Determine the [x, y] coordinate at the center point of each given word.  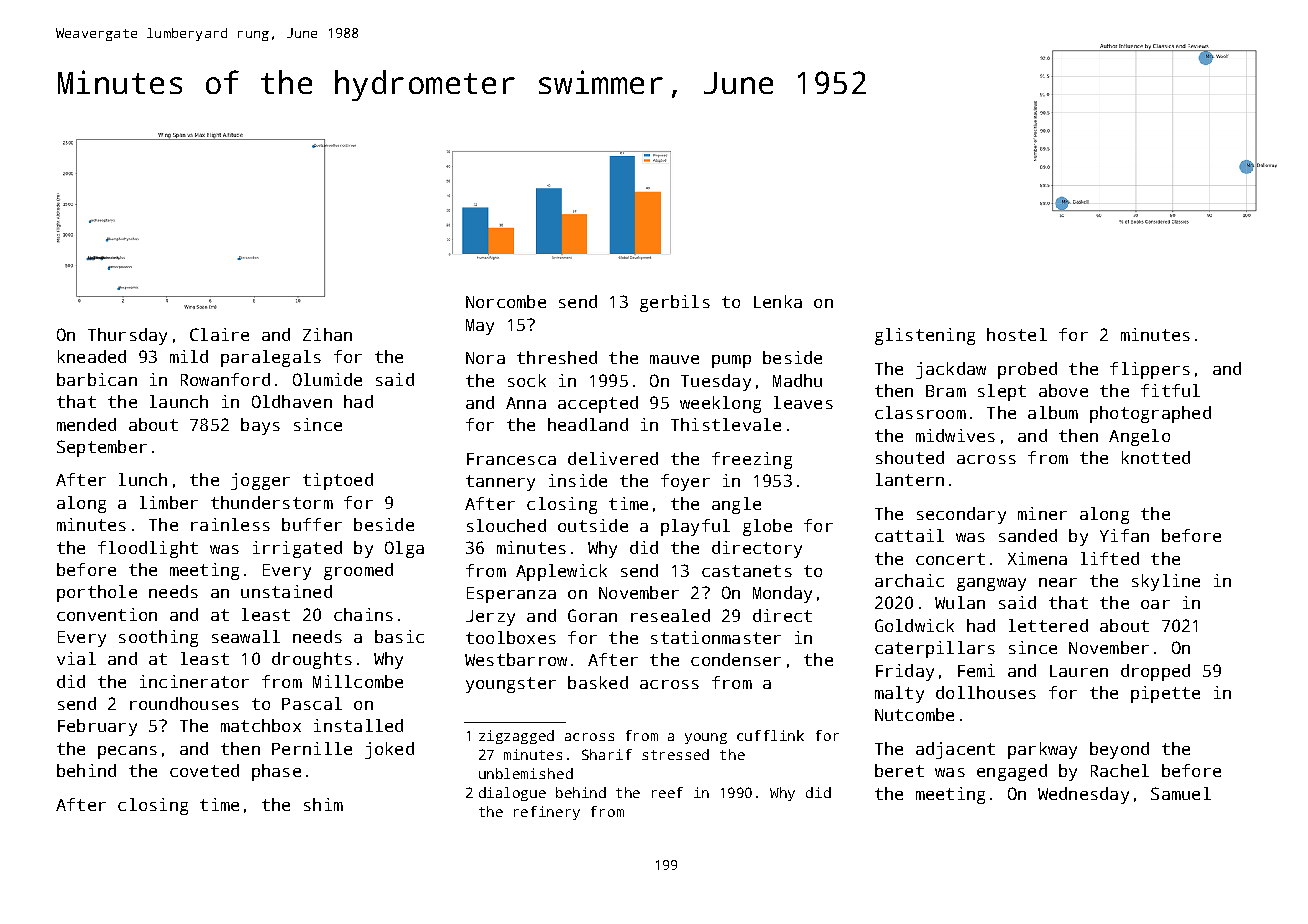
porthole [97, 593]
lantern [910, 479]
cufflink [770, 735]
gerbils [675, 303]
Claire [219, 334]
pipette [1165, 694]
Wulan [960, 602]
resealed [670, 615]
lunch [143, 479]
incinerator [194, 681]
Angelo [1139, 437]
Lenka [778, 301]
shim [323, 804]
